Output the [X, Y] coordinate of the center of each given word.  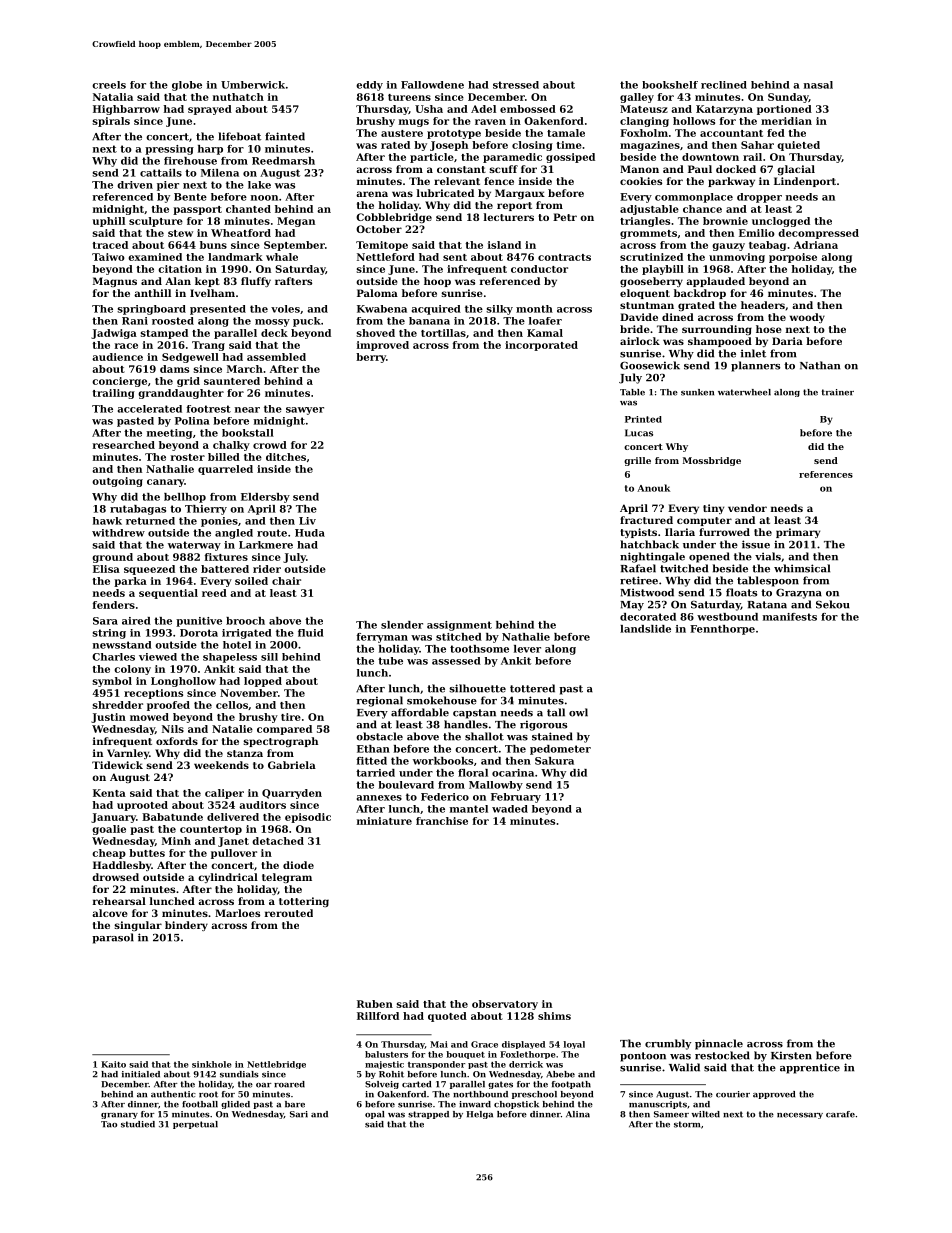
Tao [109, 1124]
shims [554, 1016]
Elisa [106, 569]
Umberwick [253, 85]
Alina [578, 1114]
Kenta [109, 793]
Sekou [833, 604]
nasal [818, 85]
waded [510, 809]
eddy [369, 86]
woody [807, 318]
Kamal [545, 333]
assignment [459, 626]
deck [274, 333]
